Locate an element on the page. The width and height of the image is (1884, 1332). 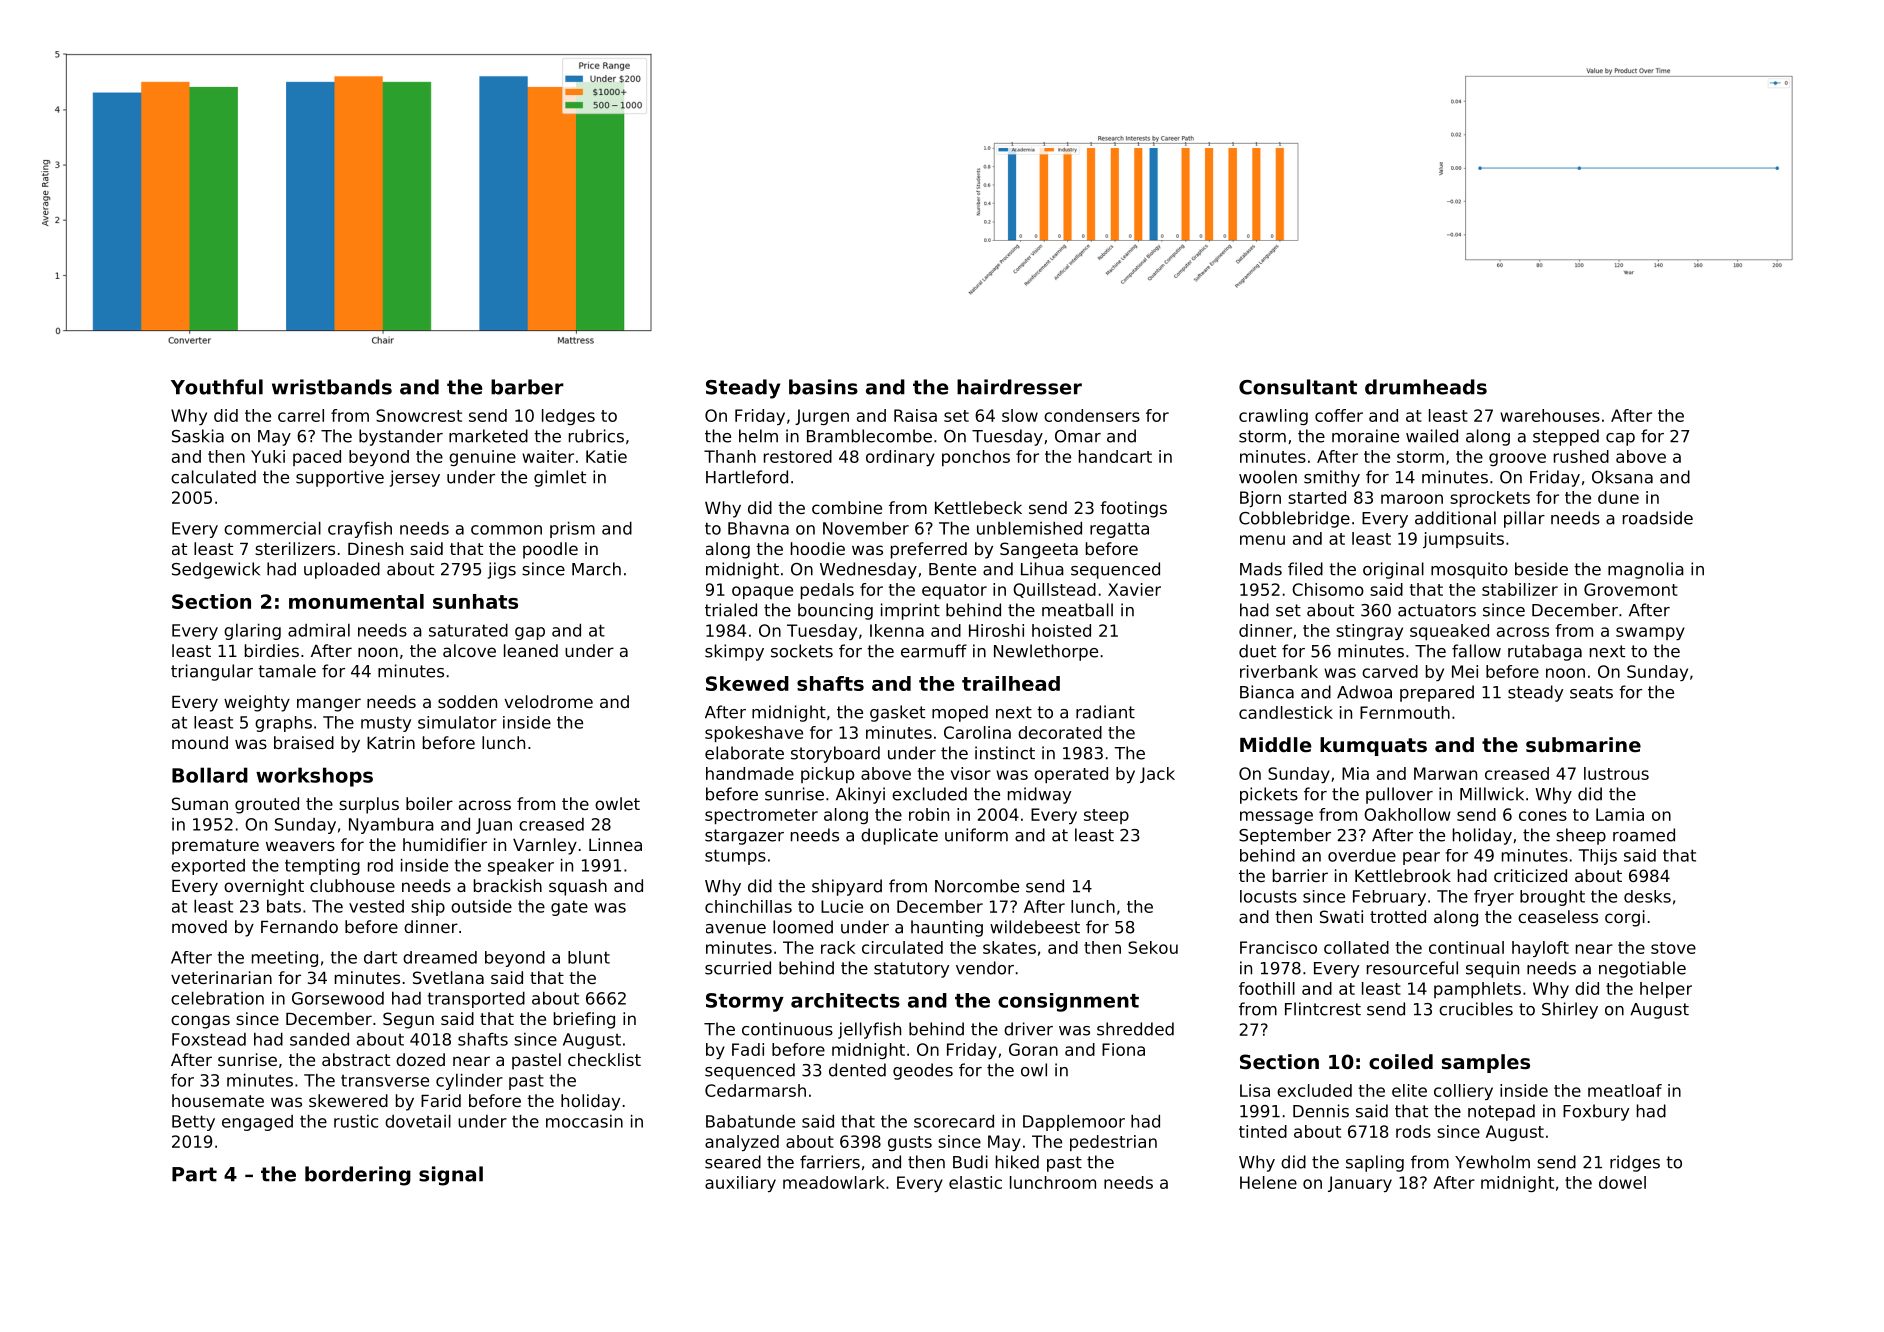
hairdresser is located at coordinates (1019, 387).
